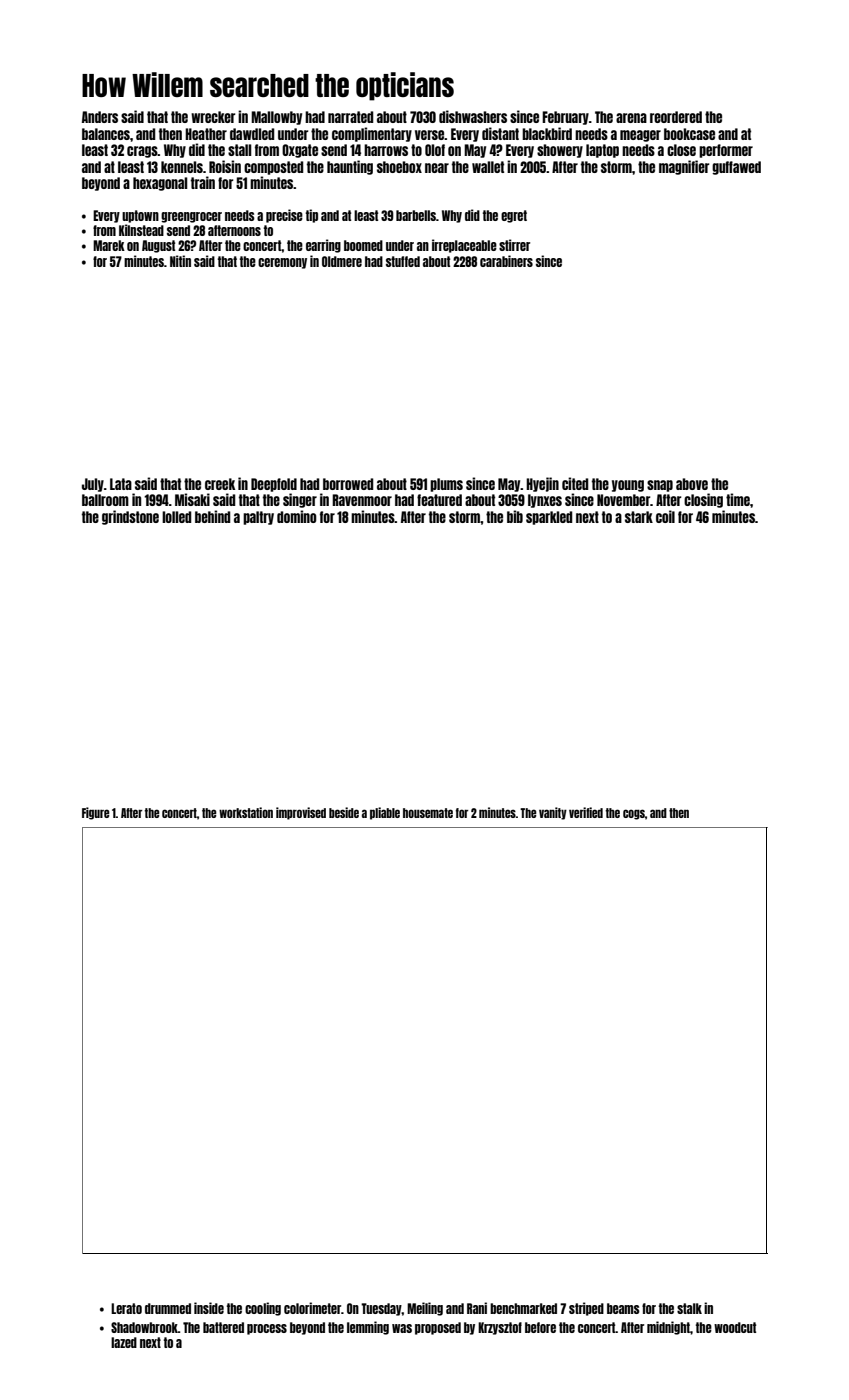 The height and width of the document is (1400, 849). I want to click on dishwashers, so click(473, 116).
